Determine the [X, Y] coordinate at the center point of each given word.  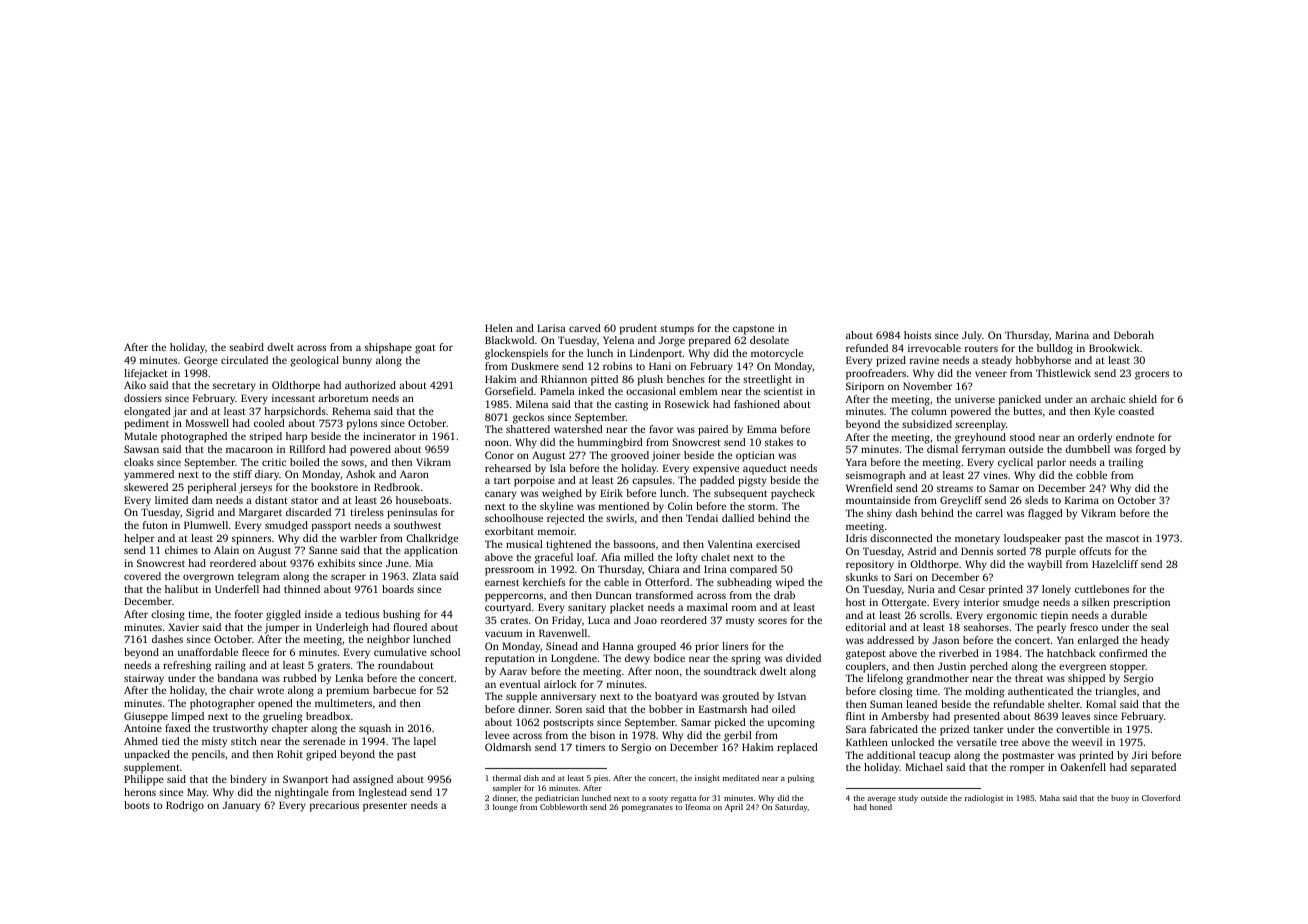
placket [627, 608]
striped [265, 437]
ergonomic [1012, 616]
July [972, 336]
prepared [710, 341]
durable [1129, 615]
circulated [244, 360]
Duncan [614, 595]
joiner [666, 456]
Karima [1082, 500]
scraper [348, 578]
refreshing [187, 666]
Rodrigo [185, 806]
